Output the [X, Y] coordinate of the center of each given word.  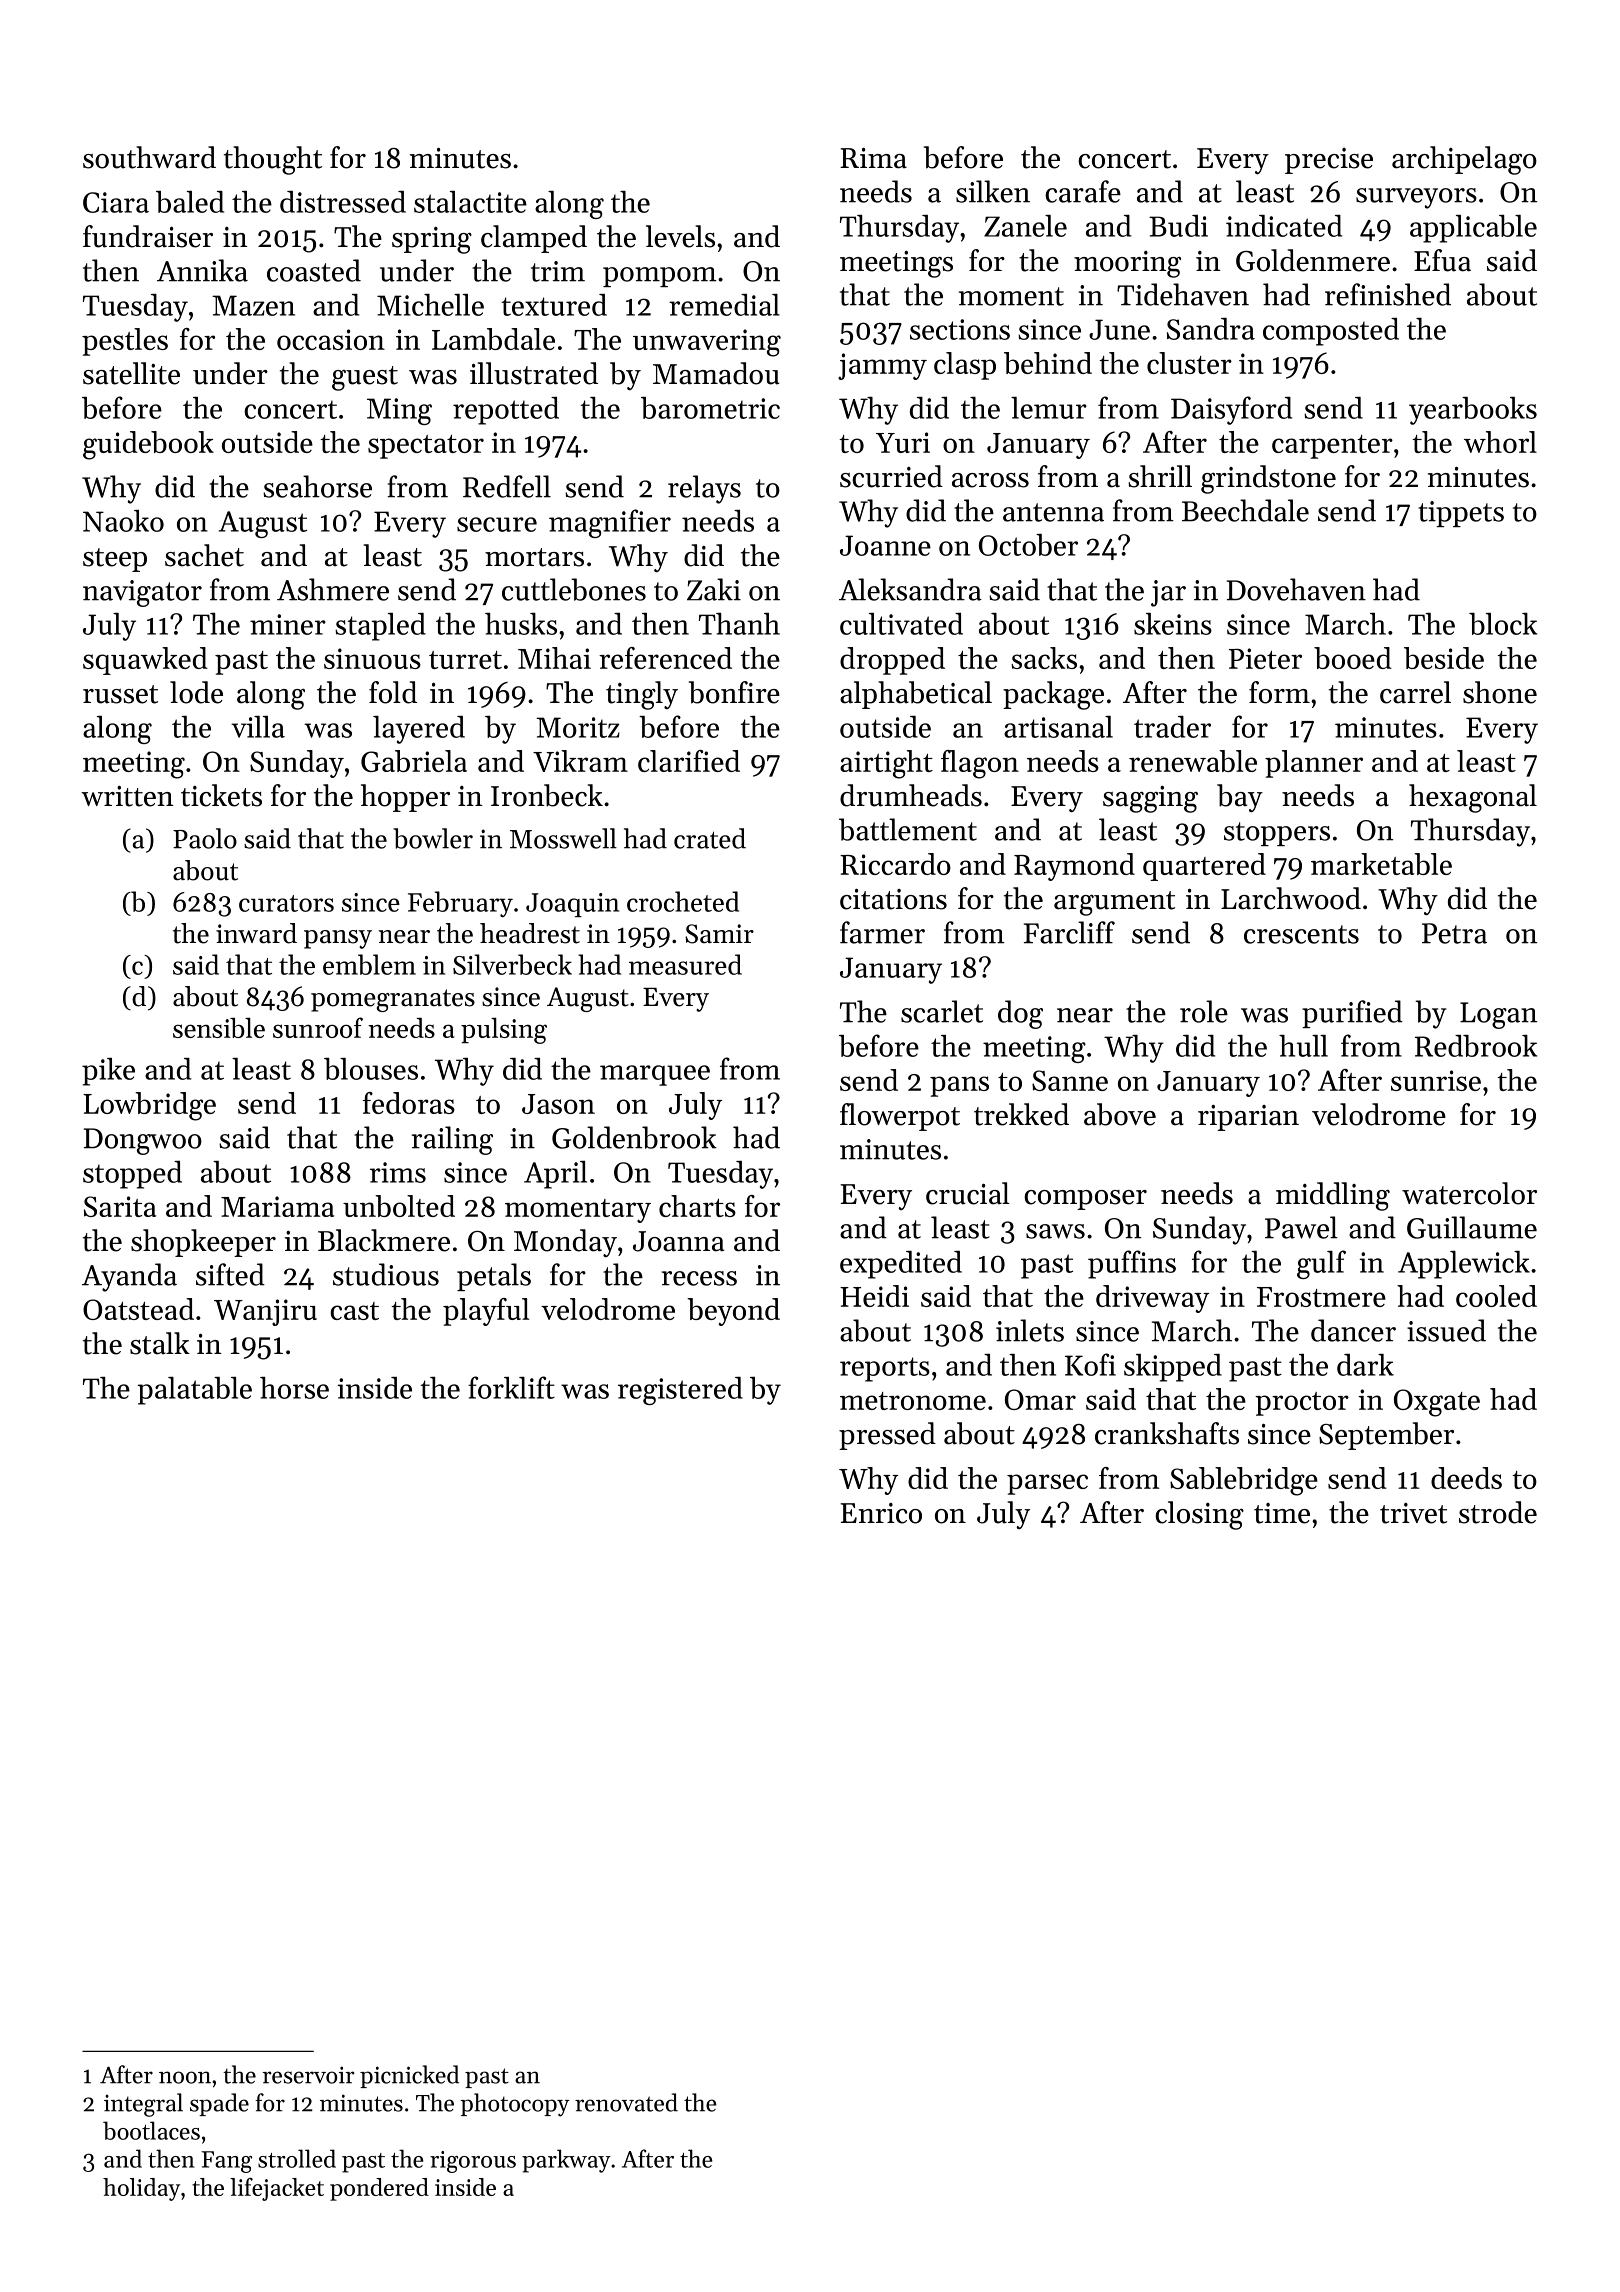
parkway [566, 2161]
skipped [1173, 1368]
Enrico [881, 1513]
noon [185, 2077]
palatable [194, 1391]
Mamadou [716, 373]
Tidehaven [1183, 294]
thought [273, 160]
